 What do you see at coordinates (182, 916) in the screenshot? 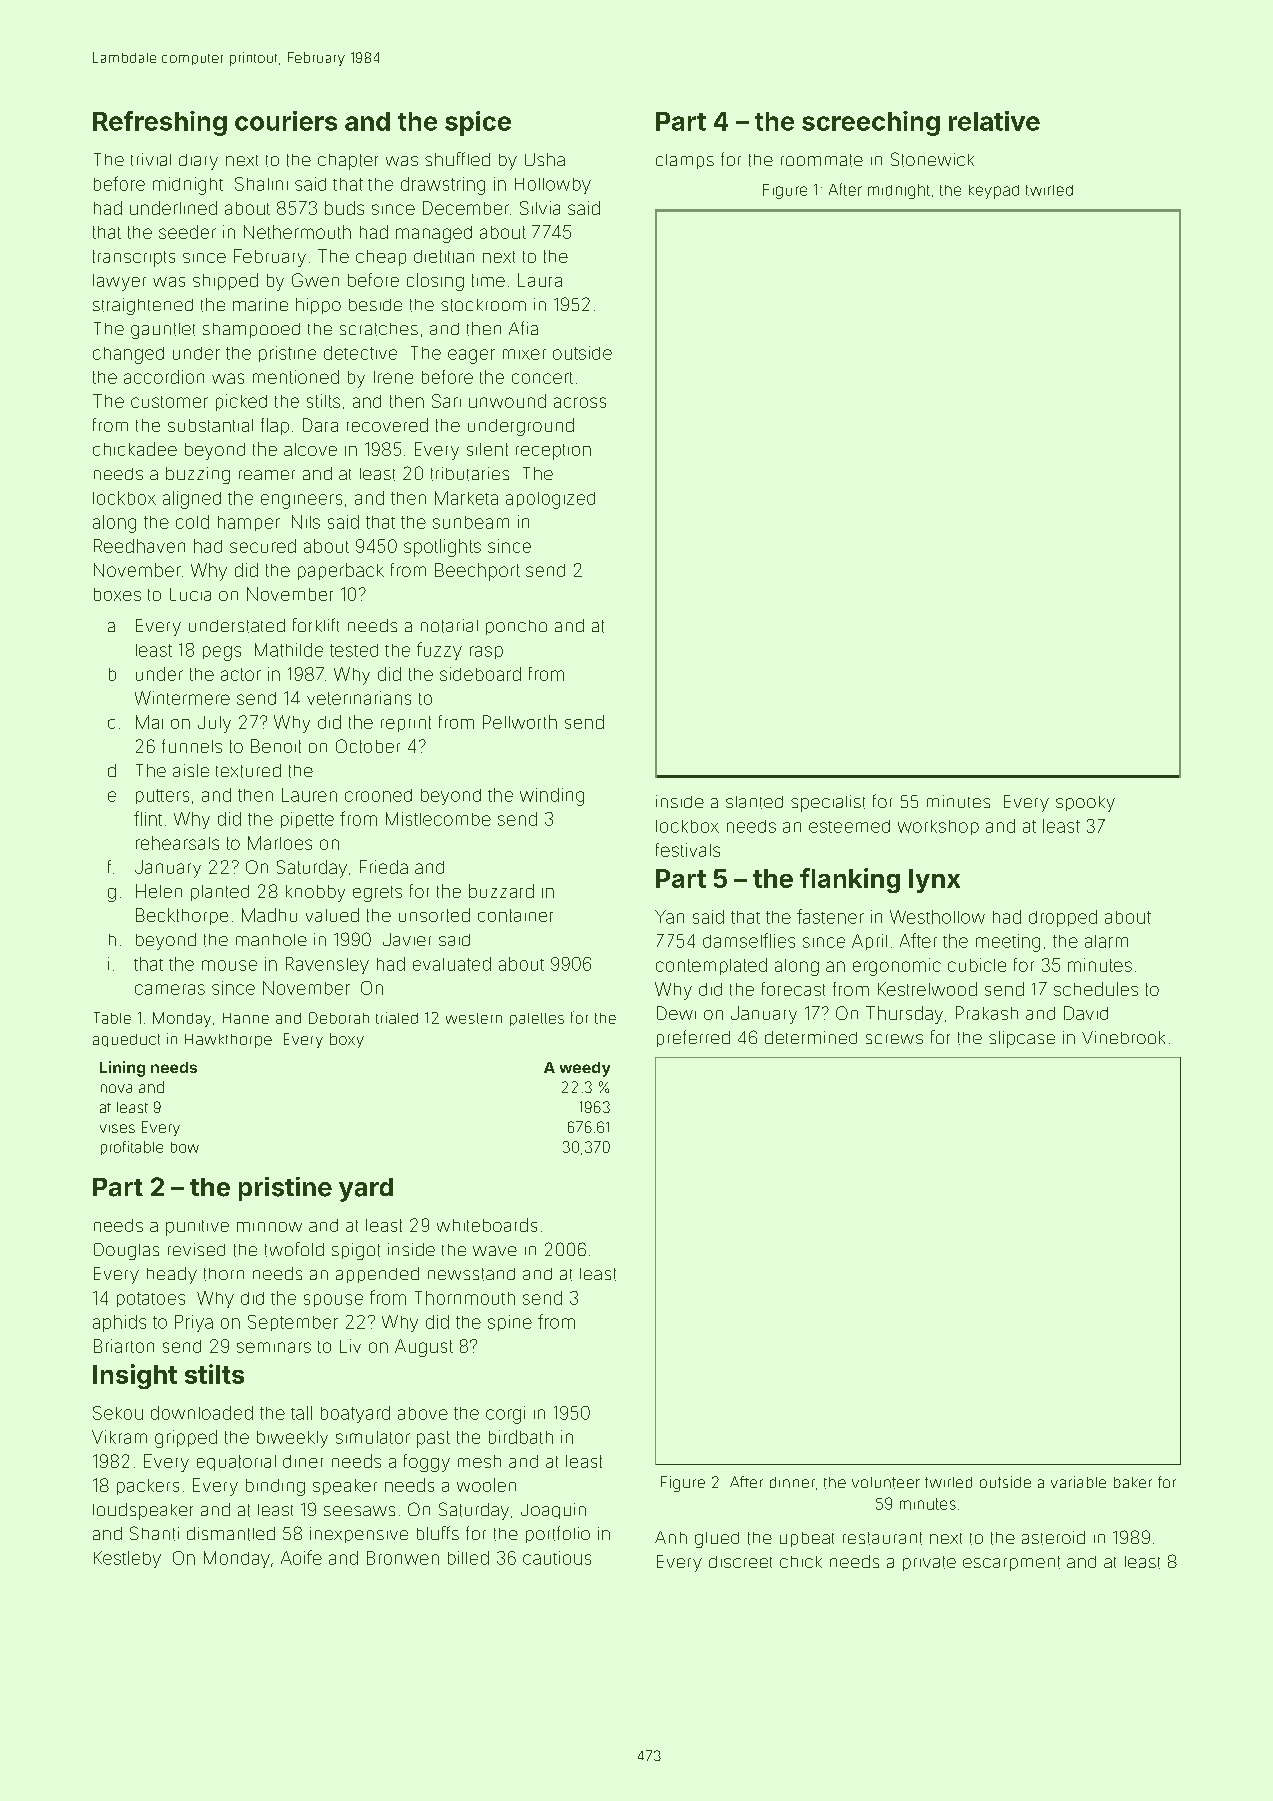
I see `Beckthorpe` at bounding box center [182, 916].
